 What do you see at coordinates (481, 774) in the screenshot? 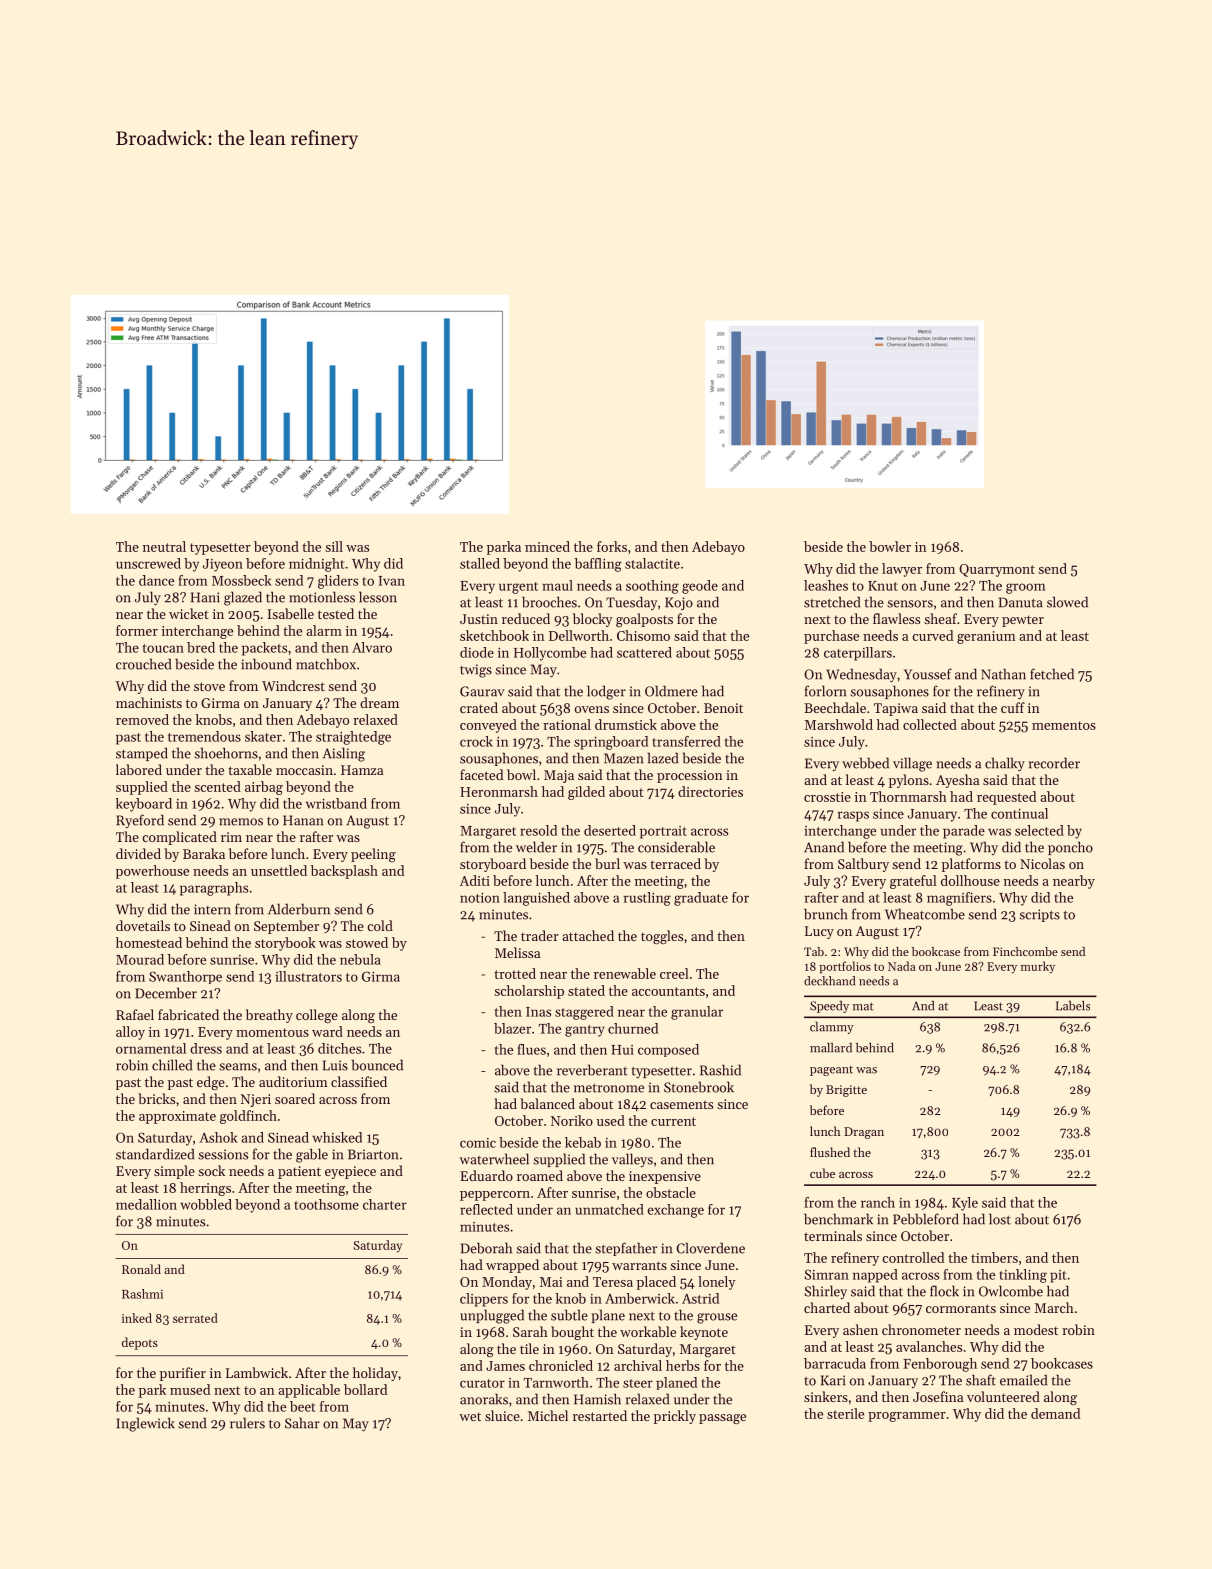
I see `faceted` at bounding box center [481, 774].
